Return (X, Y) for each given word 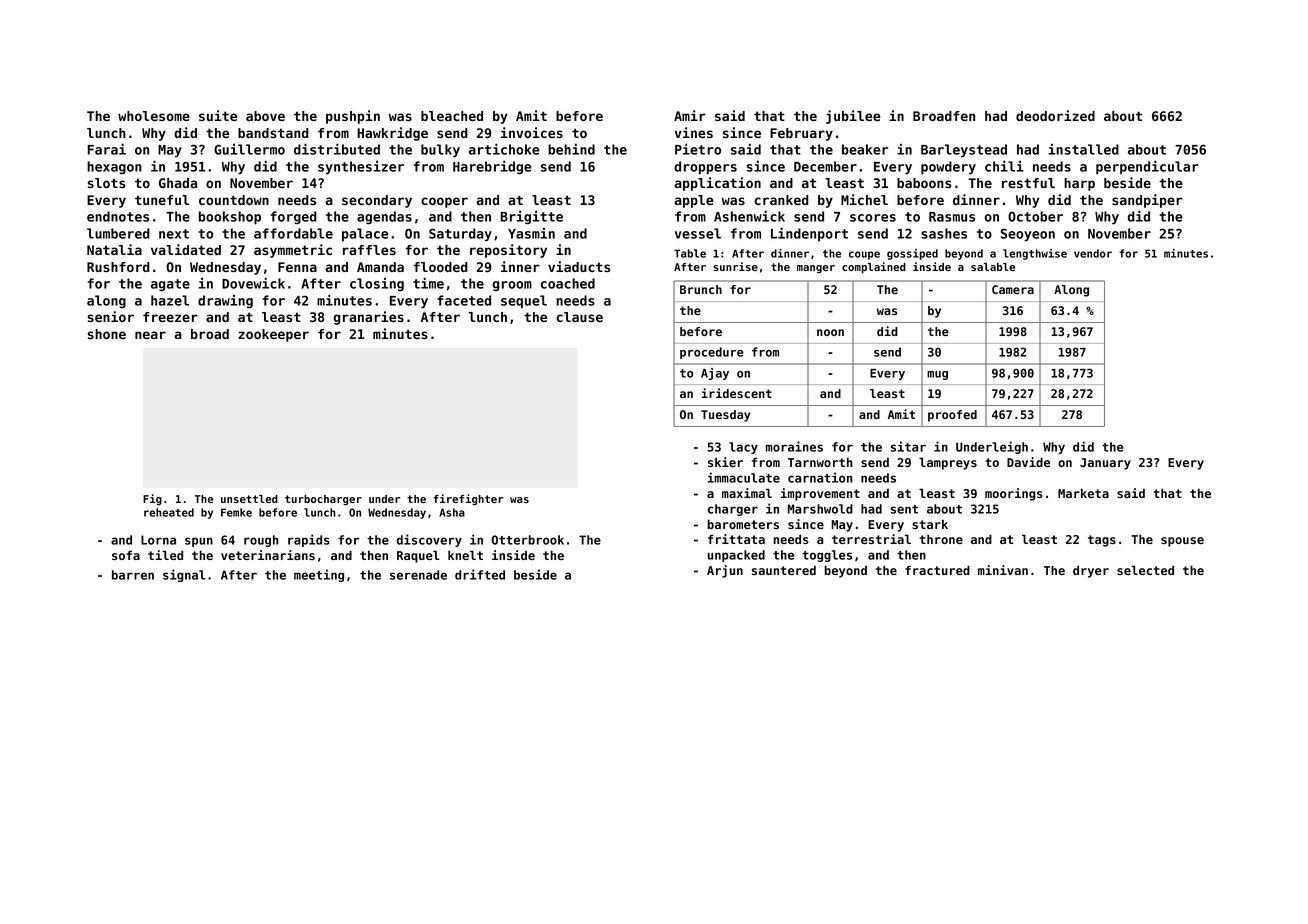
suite (218, 115)
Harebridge (492, 167)
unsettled (249, 499)
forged (293, 217)
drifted (480, 574)
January (1105, 464)
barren (133, 575)
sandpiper (1147, 201)
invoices (532, 132)
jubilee (853, 117)
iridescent (736, 393)
